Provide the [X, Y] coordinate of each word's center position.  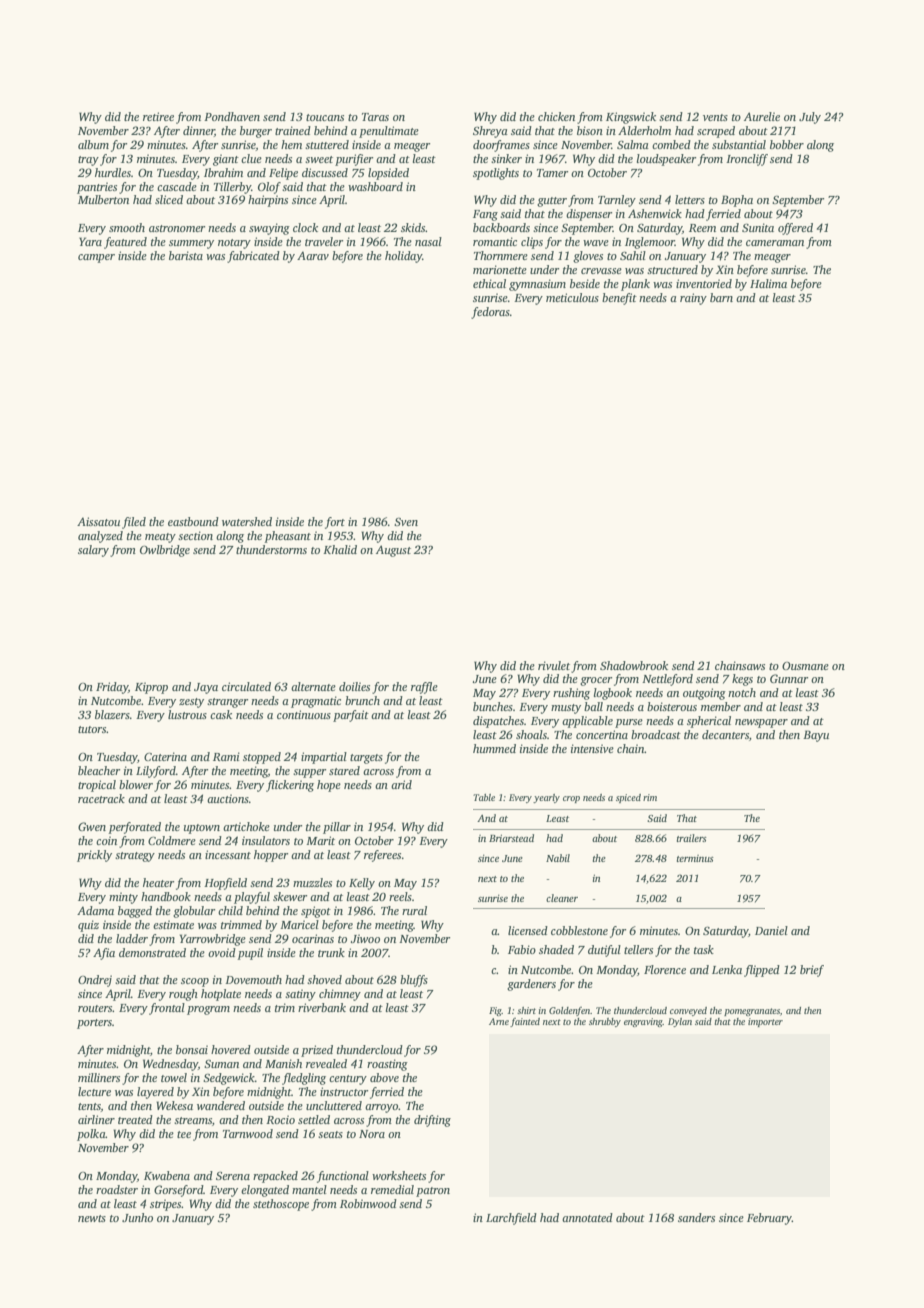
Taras [375, 117]
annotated [587, 1217]
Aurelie [762, 116]
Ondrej [95, 981]
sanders [696, 1217]
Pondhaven [232, 116]
